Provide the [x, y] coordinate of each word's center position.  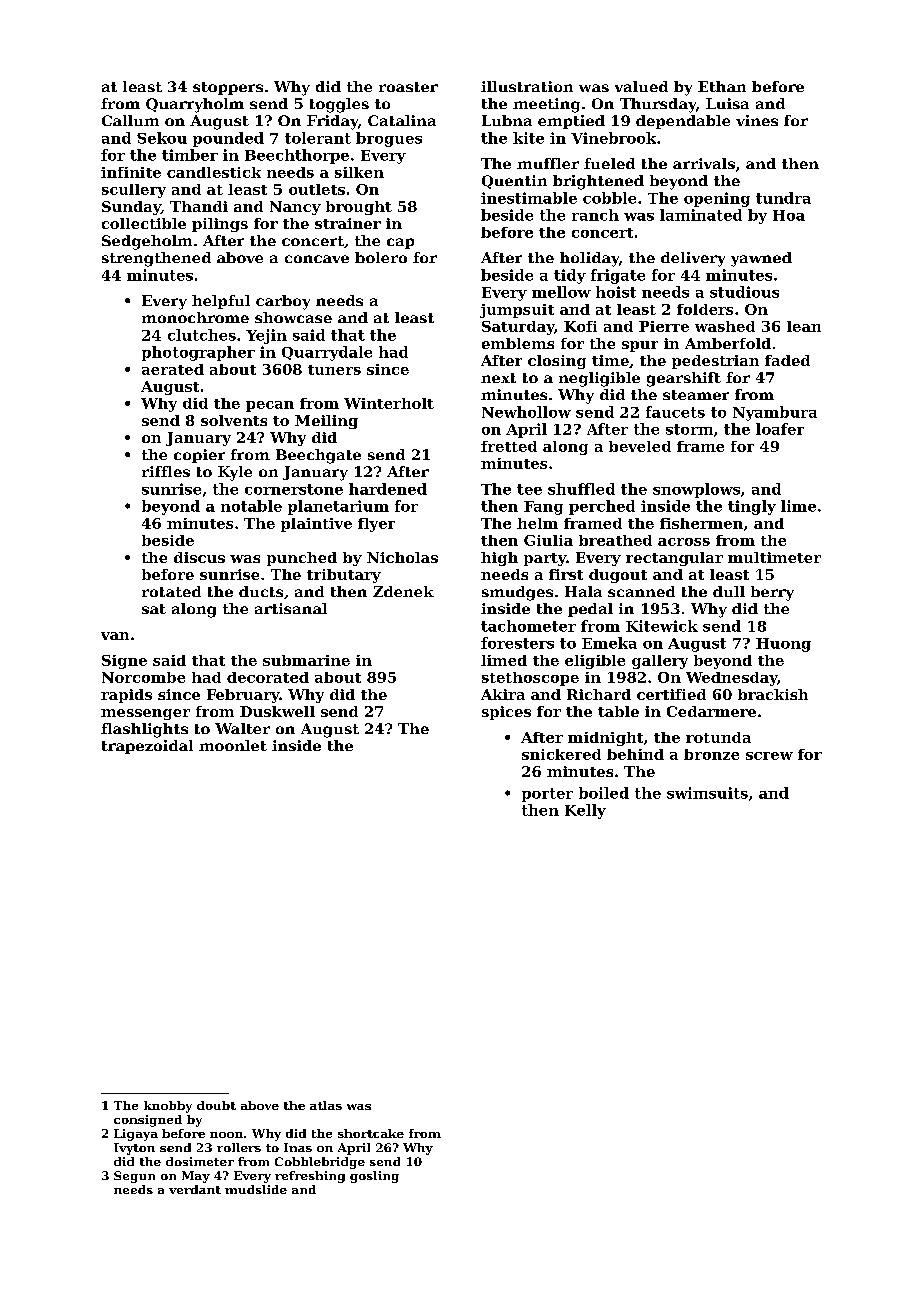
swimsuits [707, 793]
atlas [326, 1105]
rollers [239, 1147]
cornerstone [294, 489]
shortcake [371, 1133]
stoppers [228, 88]
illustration [527, 86]
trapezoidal [147, 747]
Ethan [722, 86]
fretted [509, 446]
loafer [780, 429]
